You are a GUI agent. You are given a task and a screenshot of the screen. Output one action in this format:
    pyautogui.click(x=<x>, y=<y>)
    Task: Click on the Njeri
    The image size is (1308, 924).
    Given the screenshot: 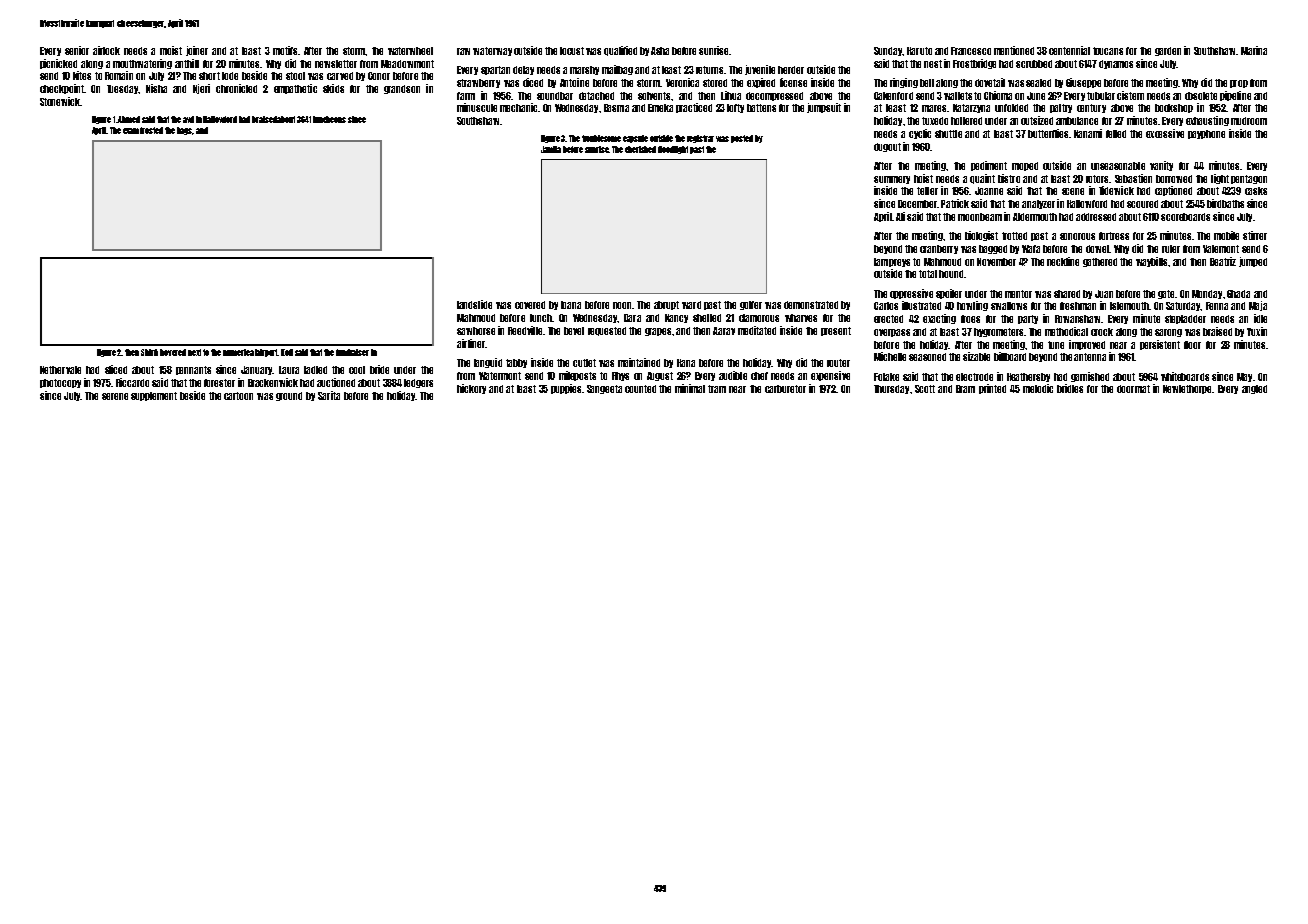 What is the action you would take?
    pyautogui.click(x=201, y=89)
